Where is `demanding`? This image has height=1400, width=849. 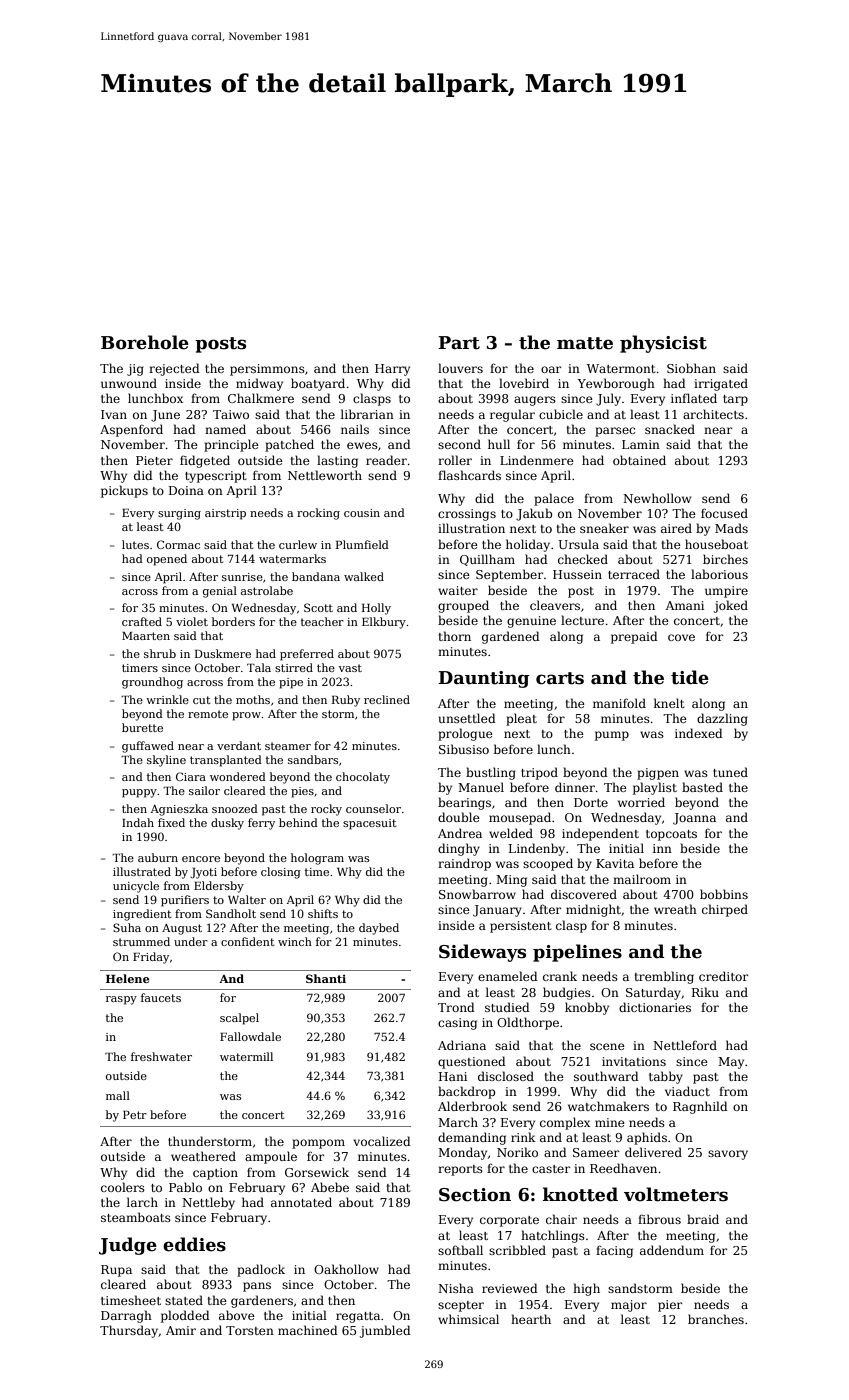 demanding is located at coordinates (472, 1138).
